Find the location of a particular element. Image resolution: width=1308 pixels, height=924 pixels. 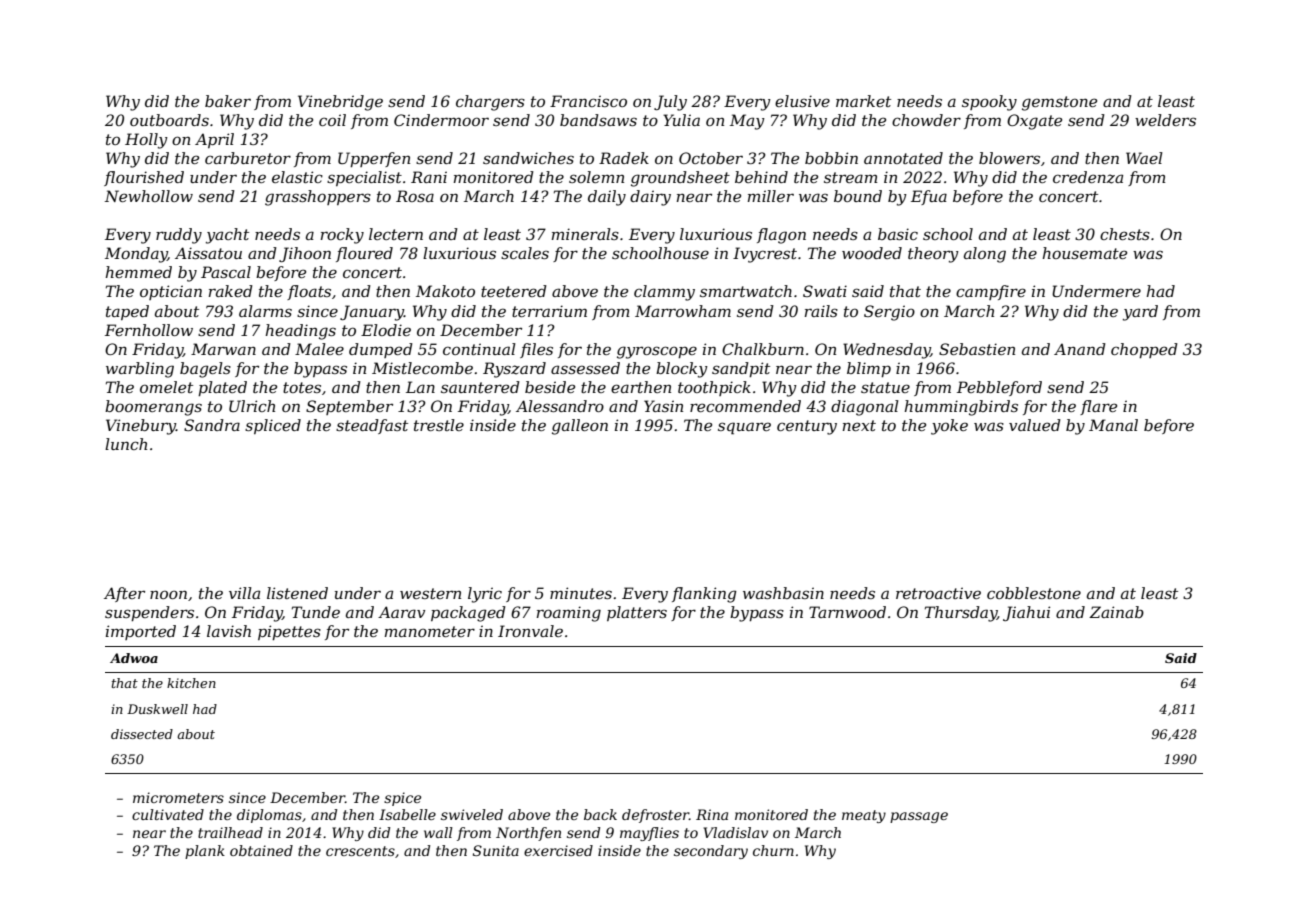

gyroscope is located at coordinates (657, 352).
